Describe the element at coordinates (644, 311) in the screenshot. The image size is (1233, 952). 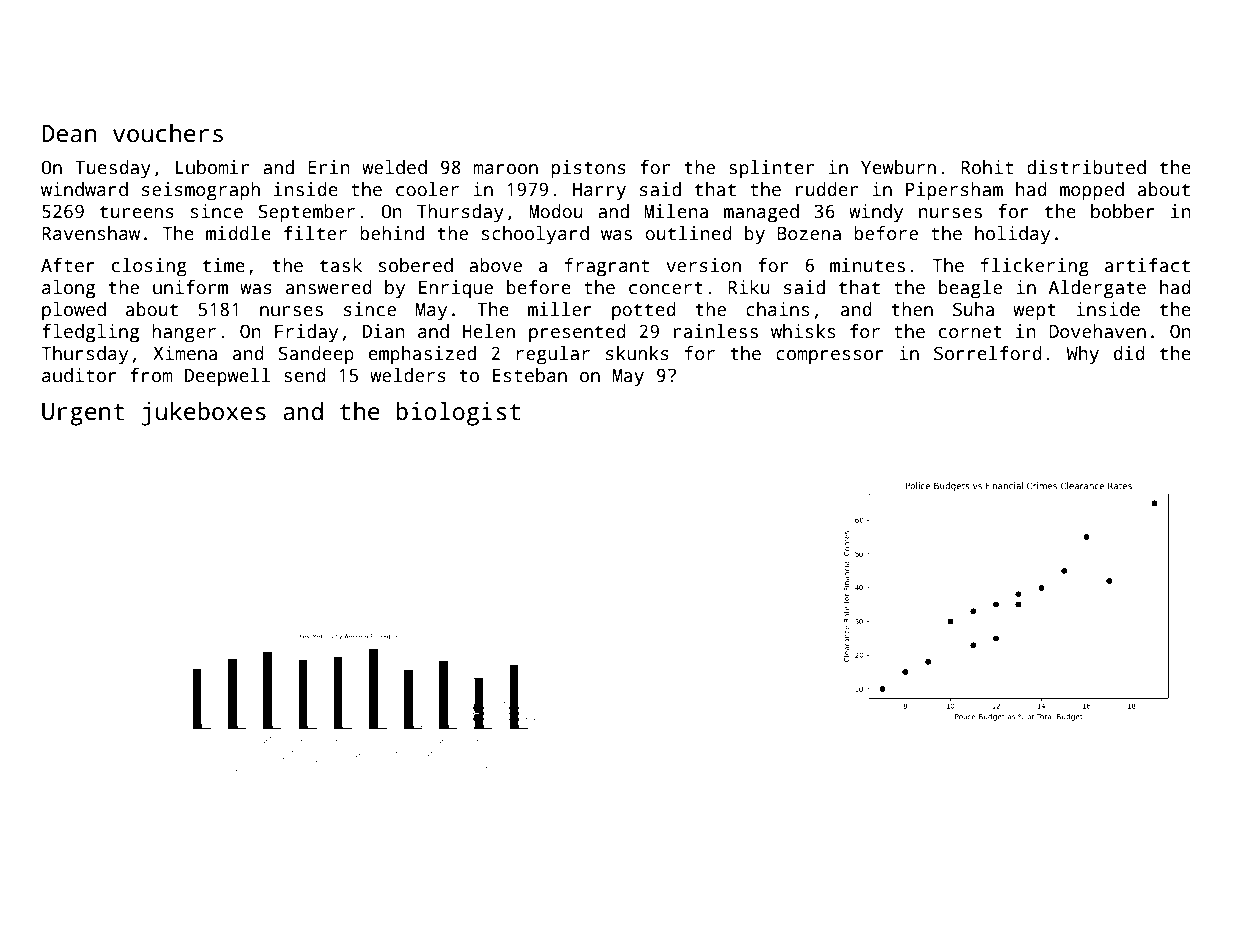
I see `potted` at that location.
